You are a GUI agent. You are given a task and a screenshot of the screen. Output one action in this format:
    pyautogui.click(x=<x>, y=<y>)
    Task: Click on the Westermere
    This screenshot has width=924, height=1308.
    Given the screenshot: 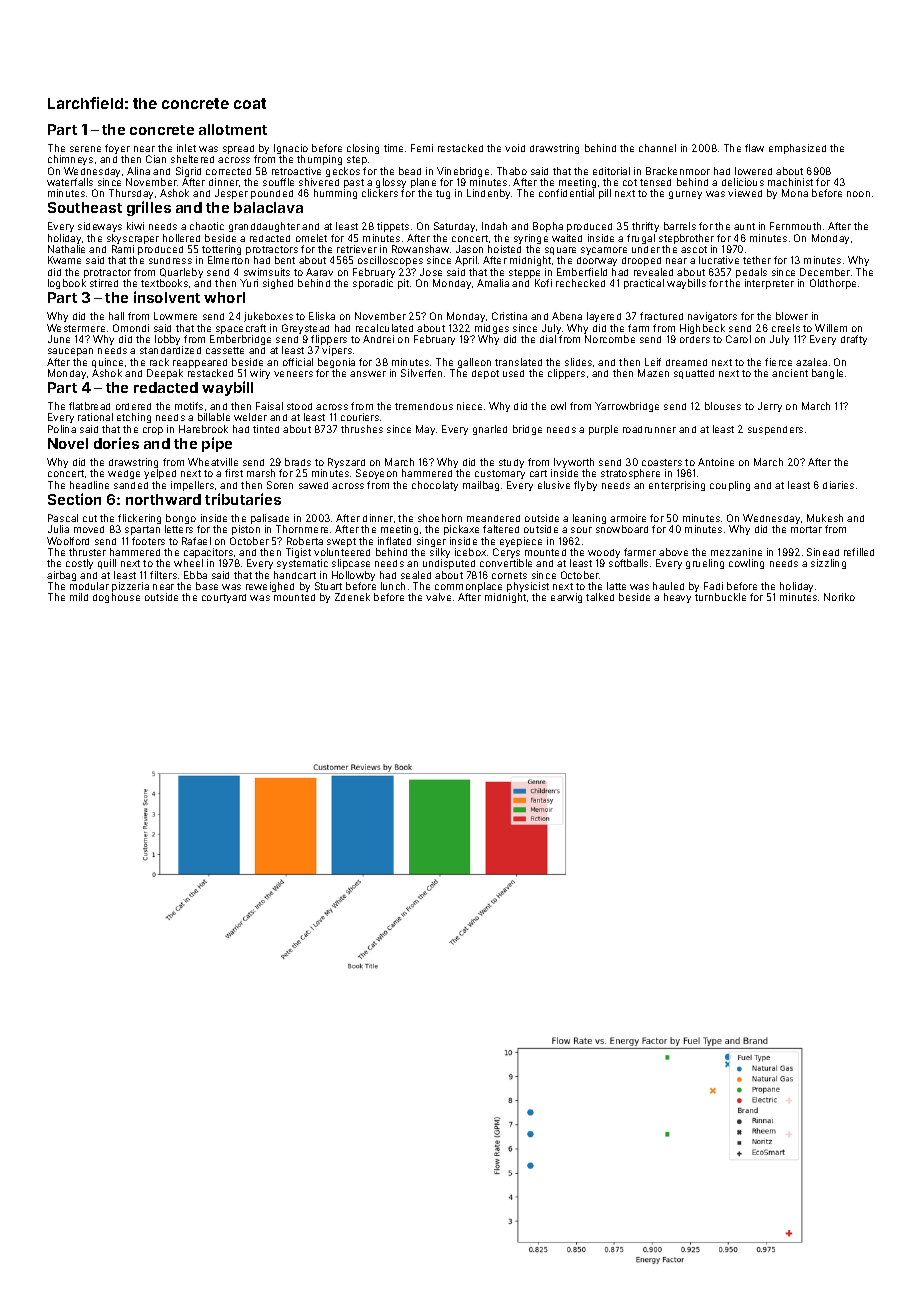 What is the action you would take?
    pyautogui.click(x=76, y=328)
